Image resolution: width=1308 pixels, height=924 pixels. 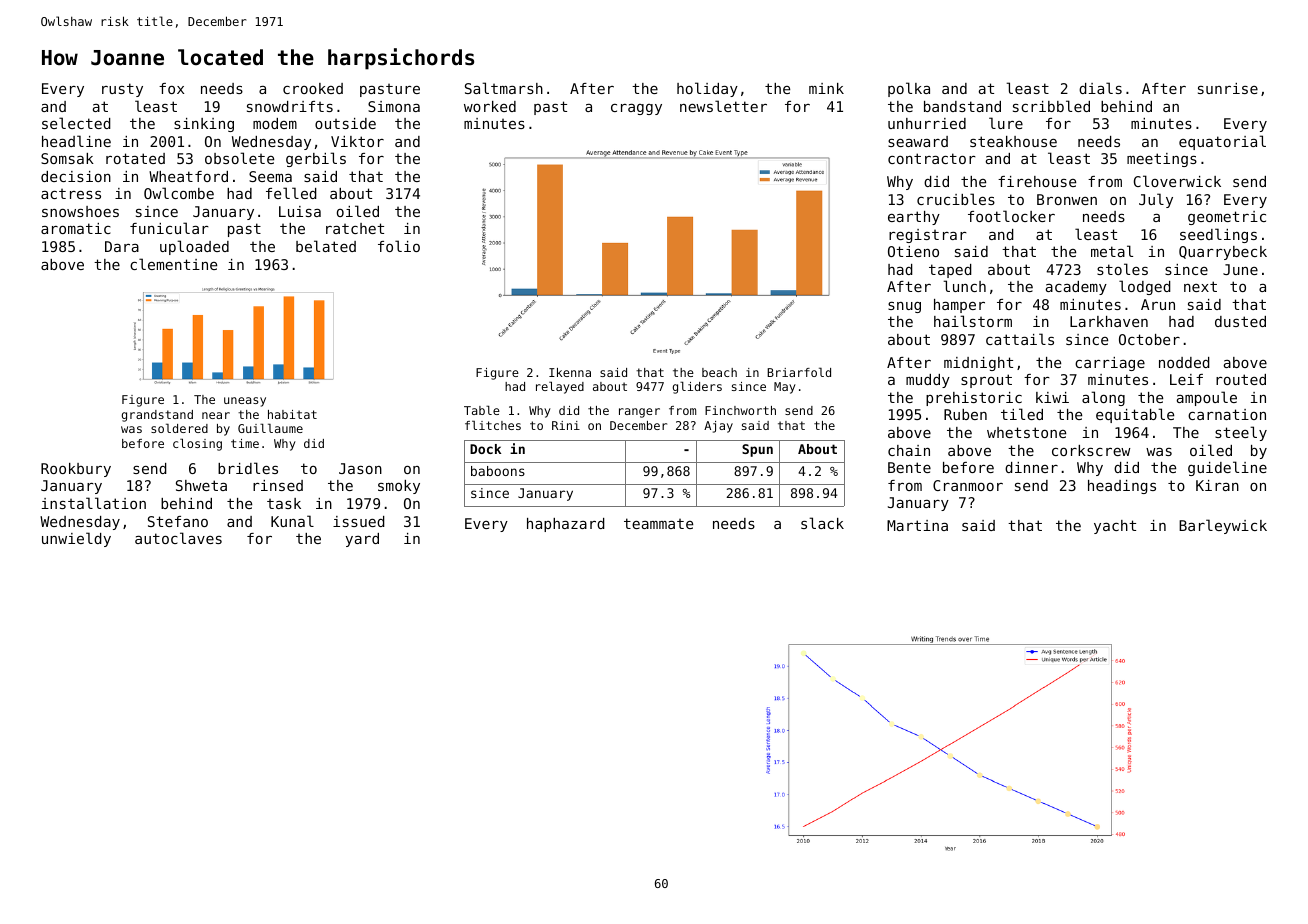 I want to click on footlocker, so click(x=1011, y=216).
